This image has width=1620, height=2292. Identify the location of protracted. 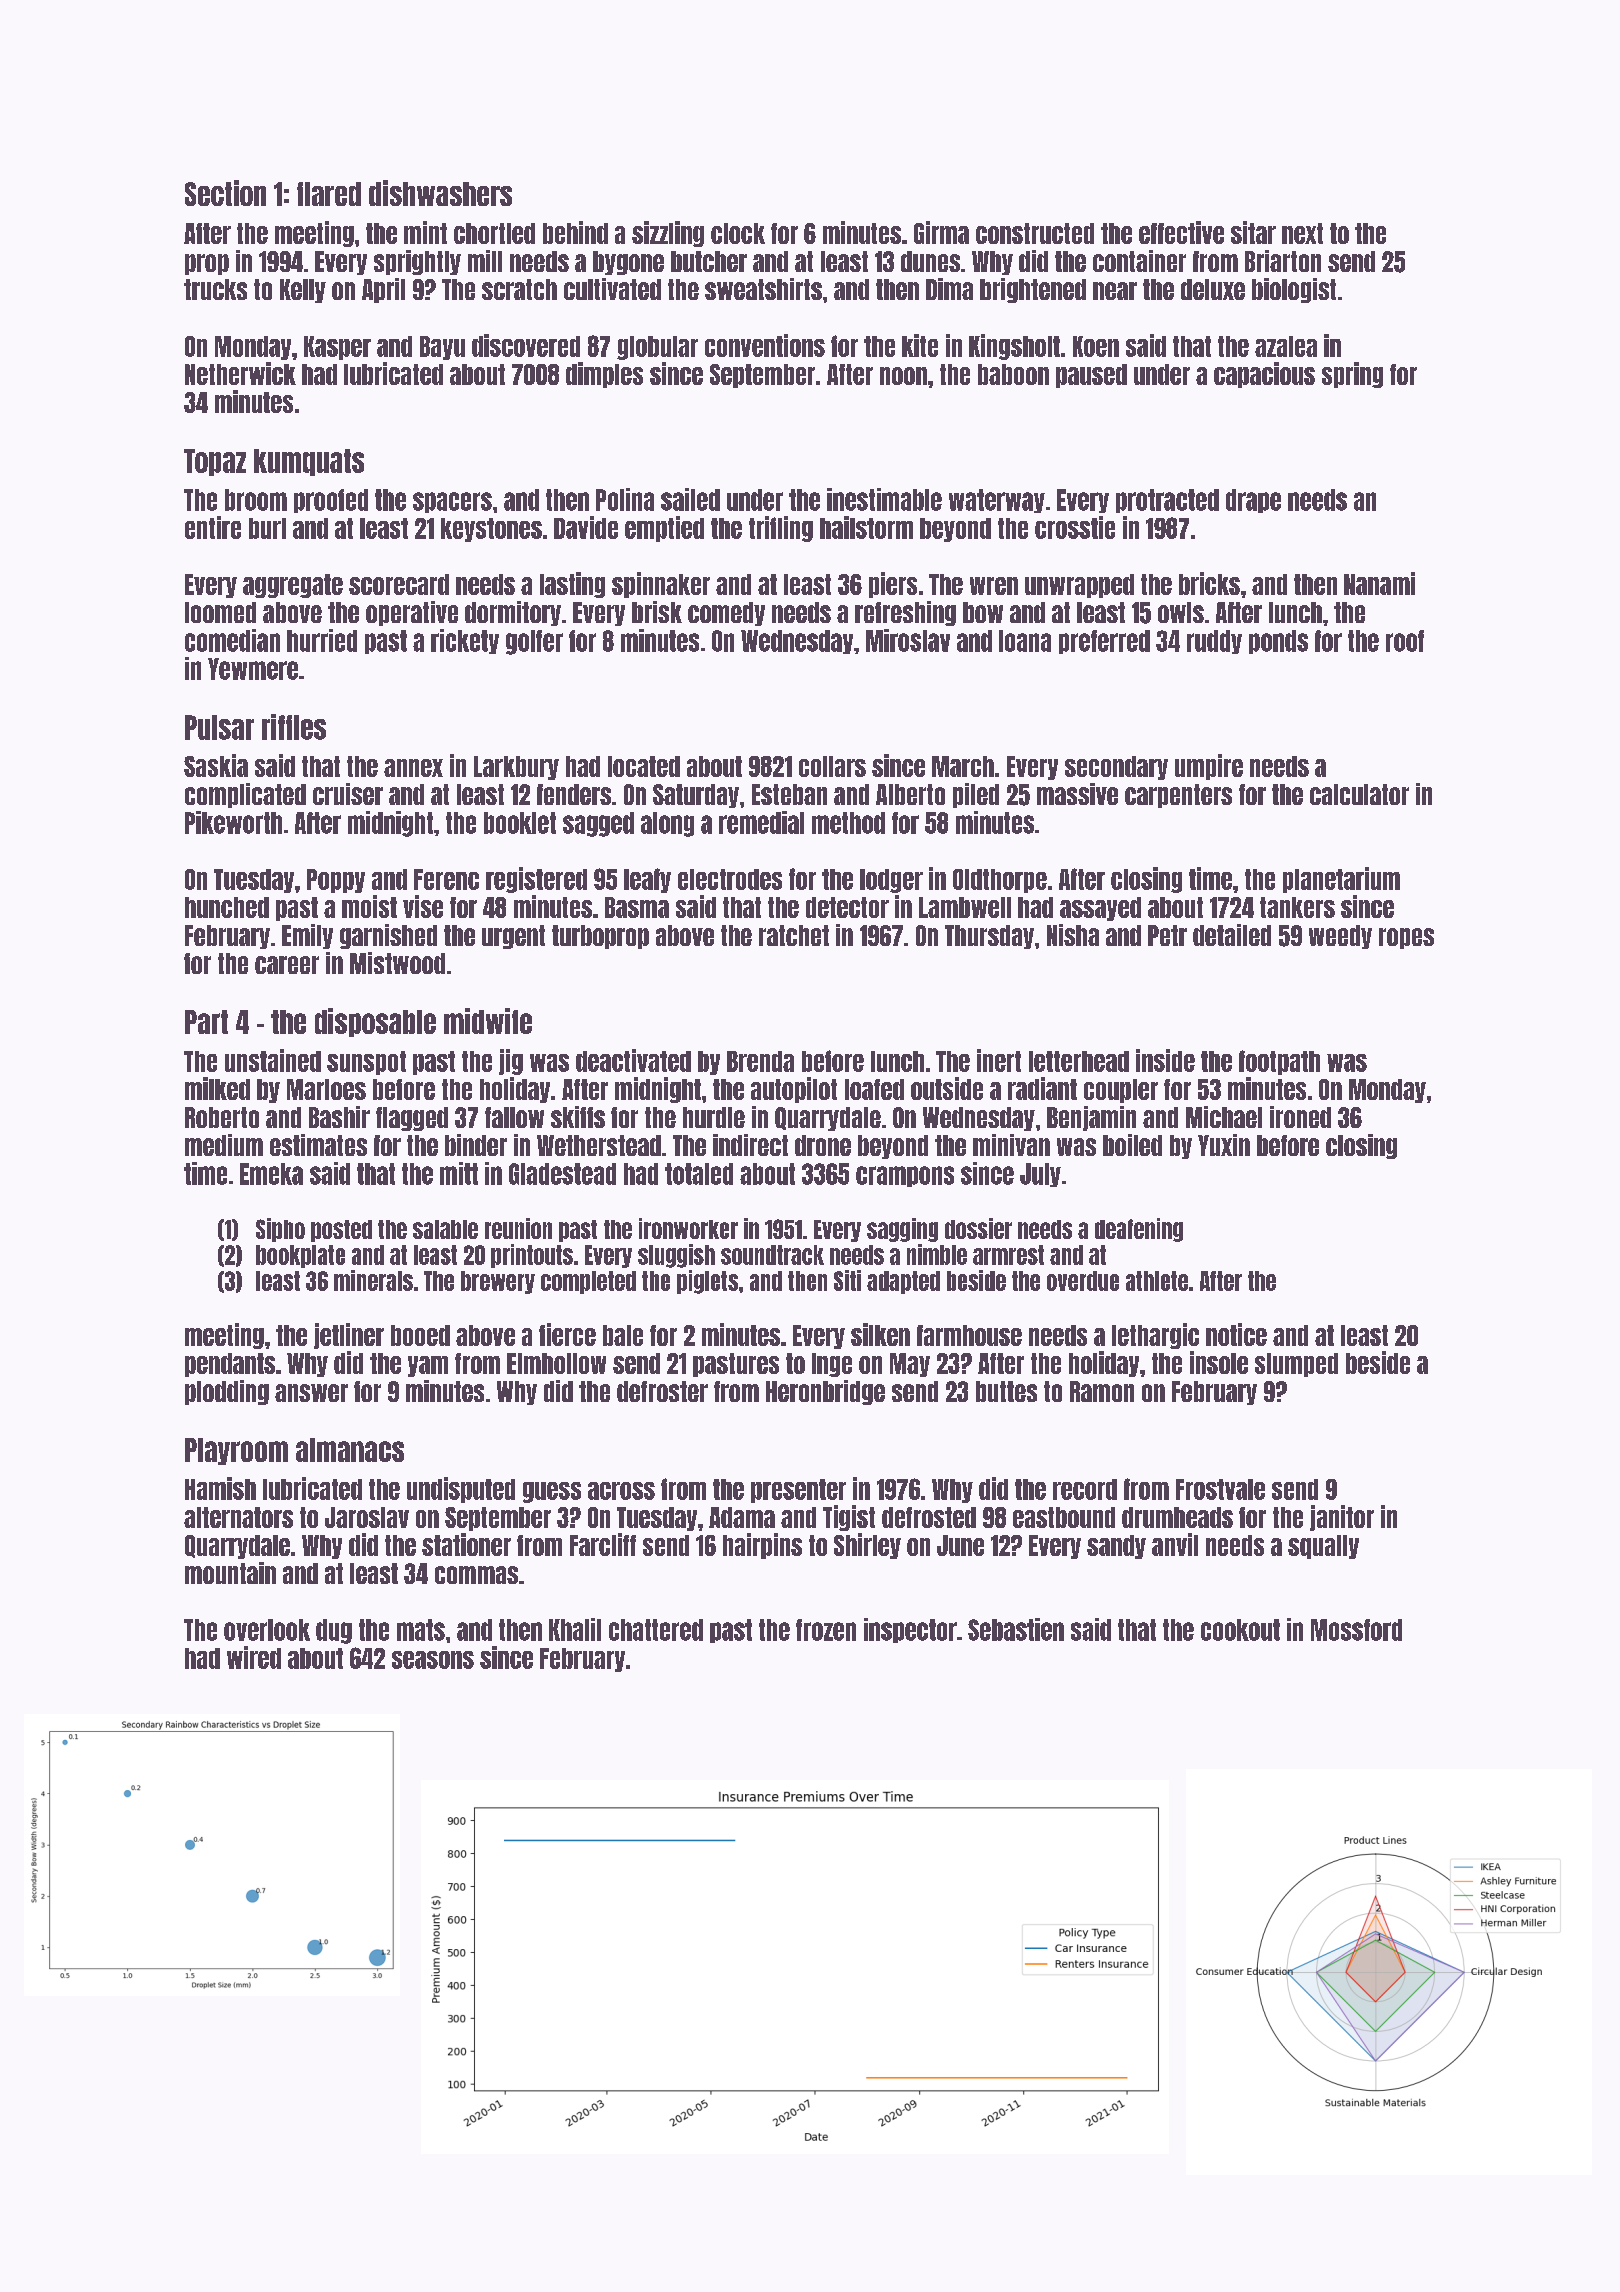
(1167, 501).
